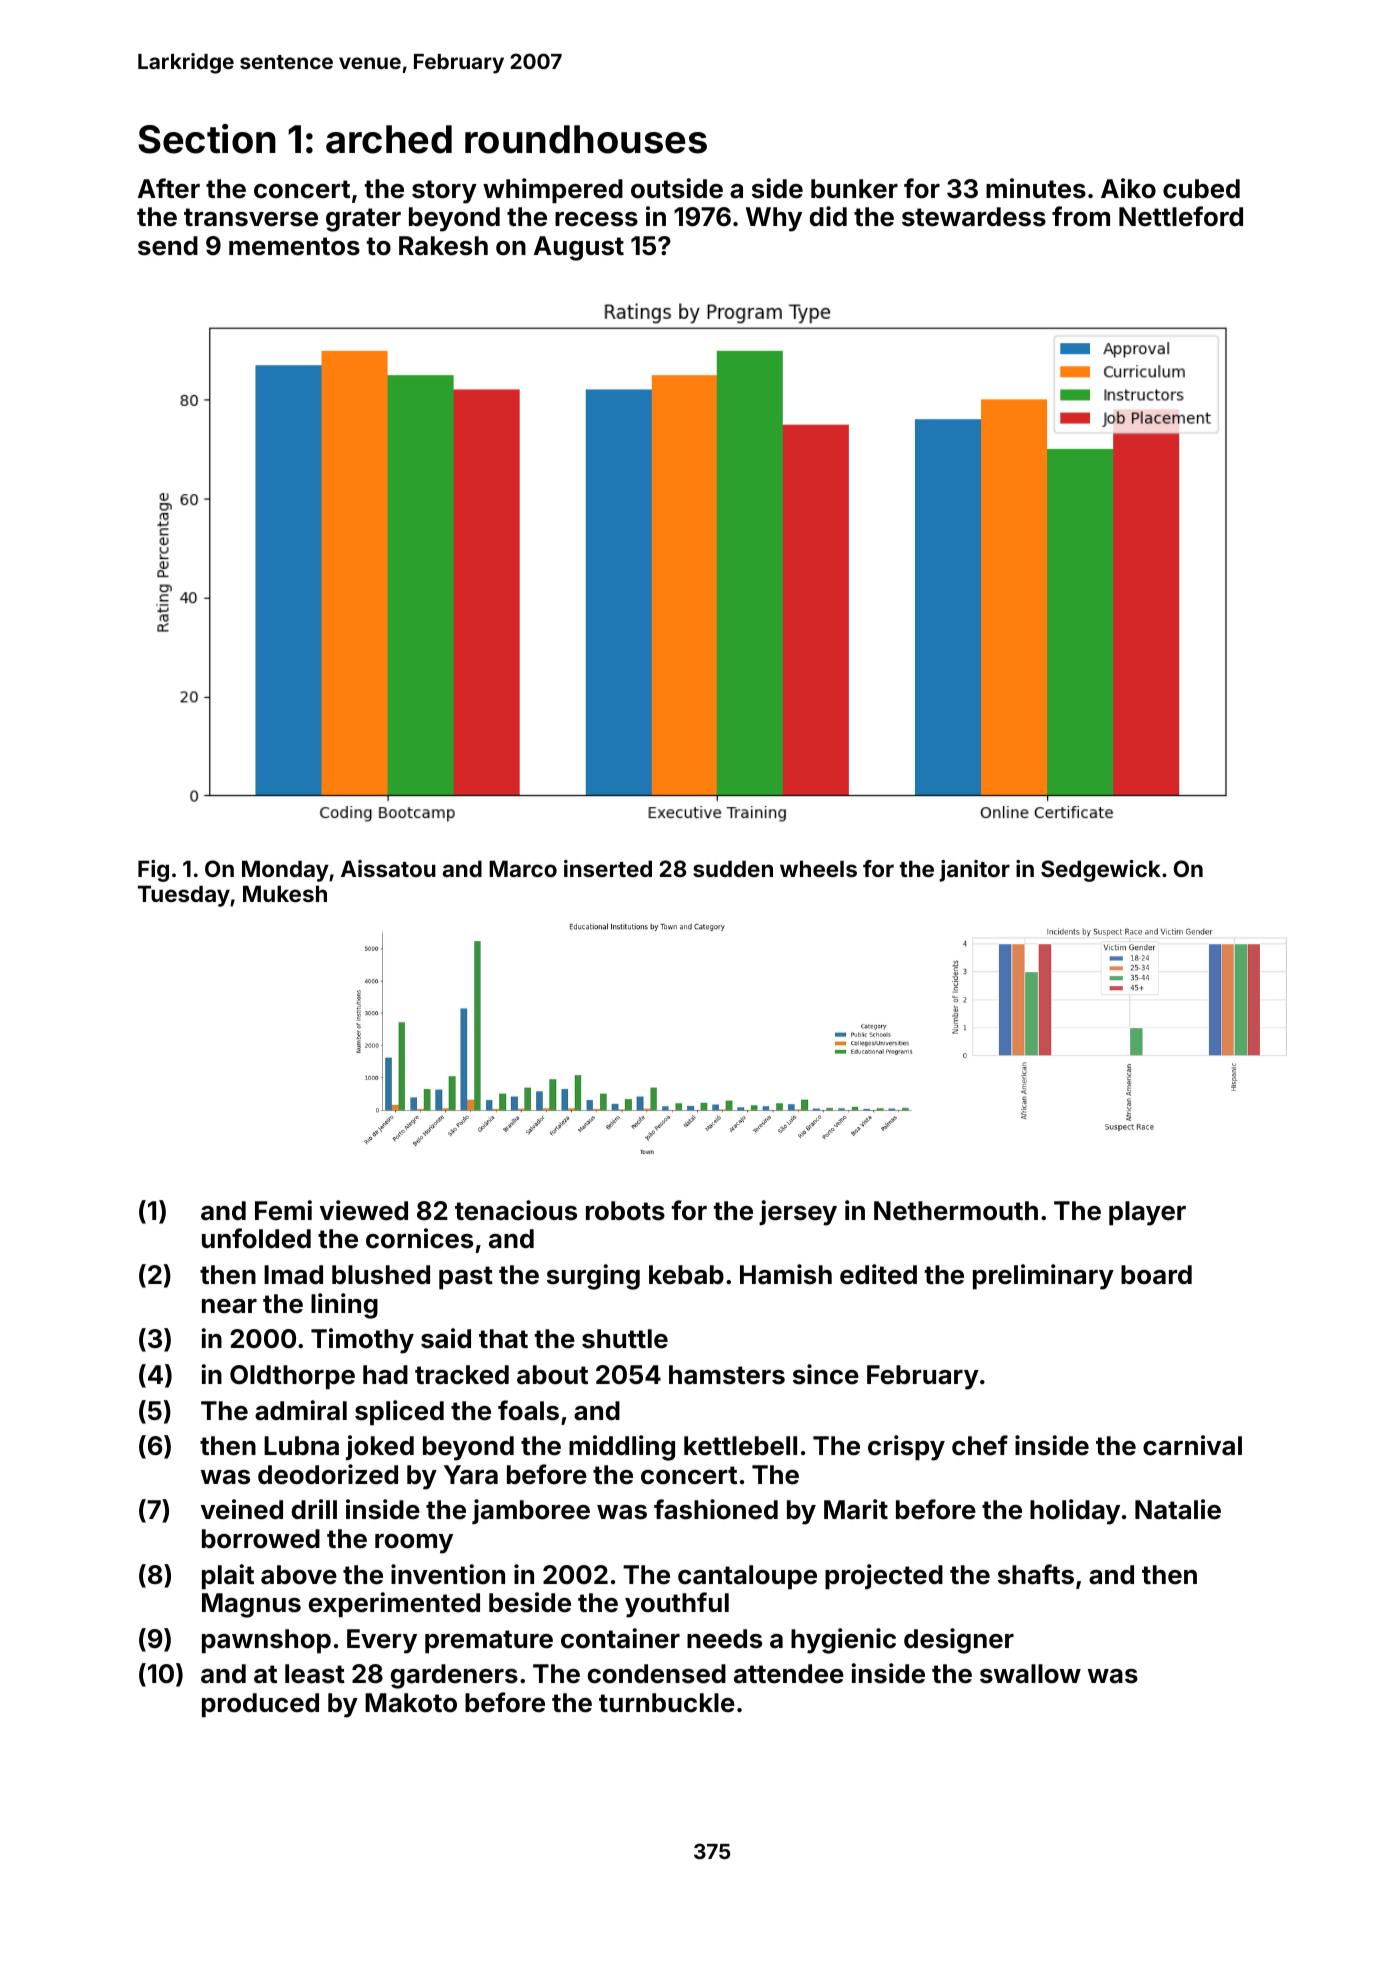 The height and width of the screenshot is (1969, 1386). What do you see at coordinates (625, 1211) in the screenshot?
I see `robots` at bounding box center [625, 1211].
